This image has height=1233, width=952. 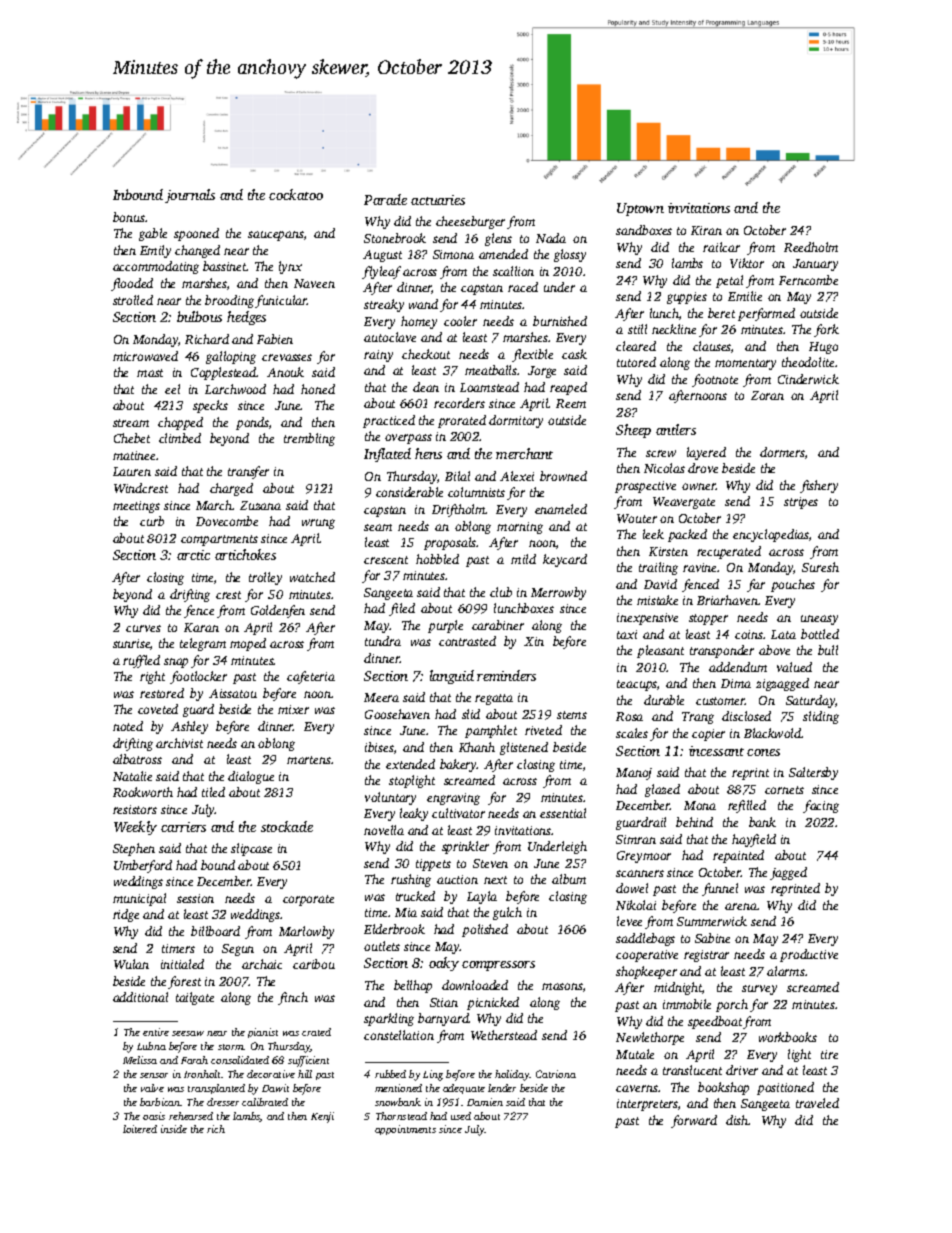 I want to click on ridge, so click(x=126, y=915).
